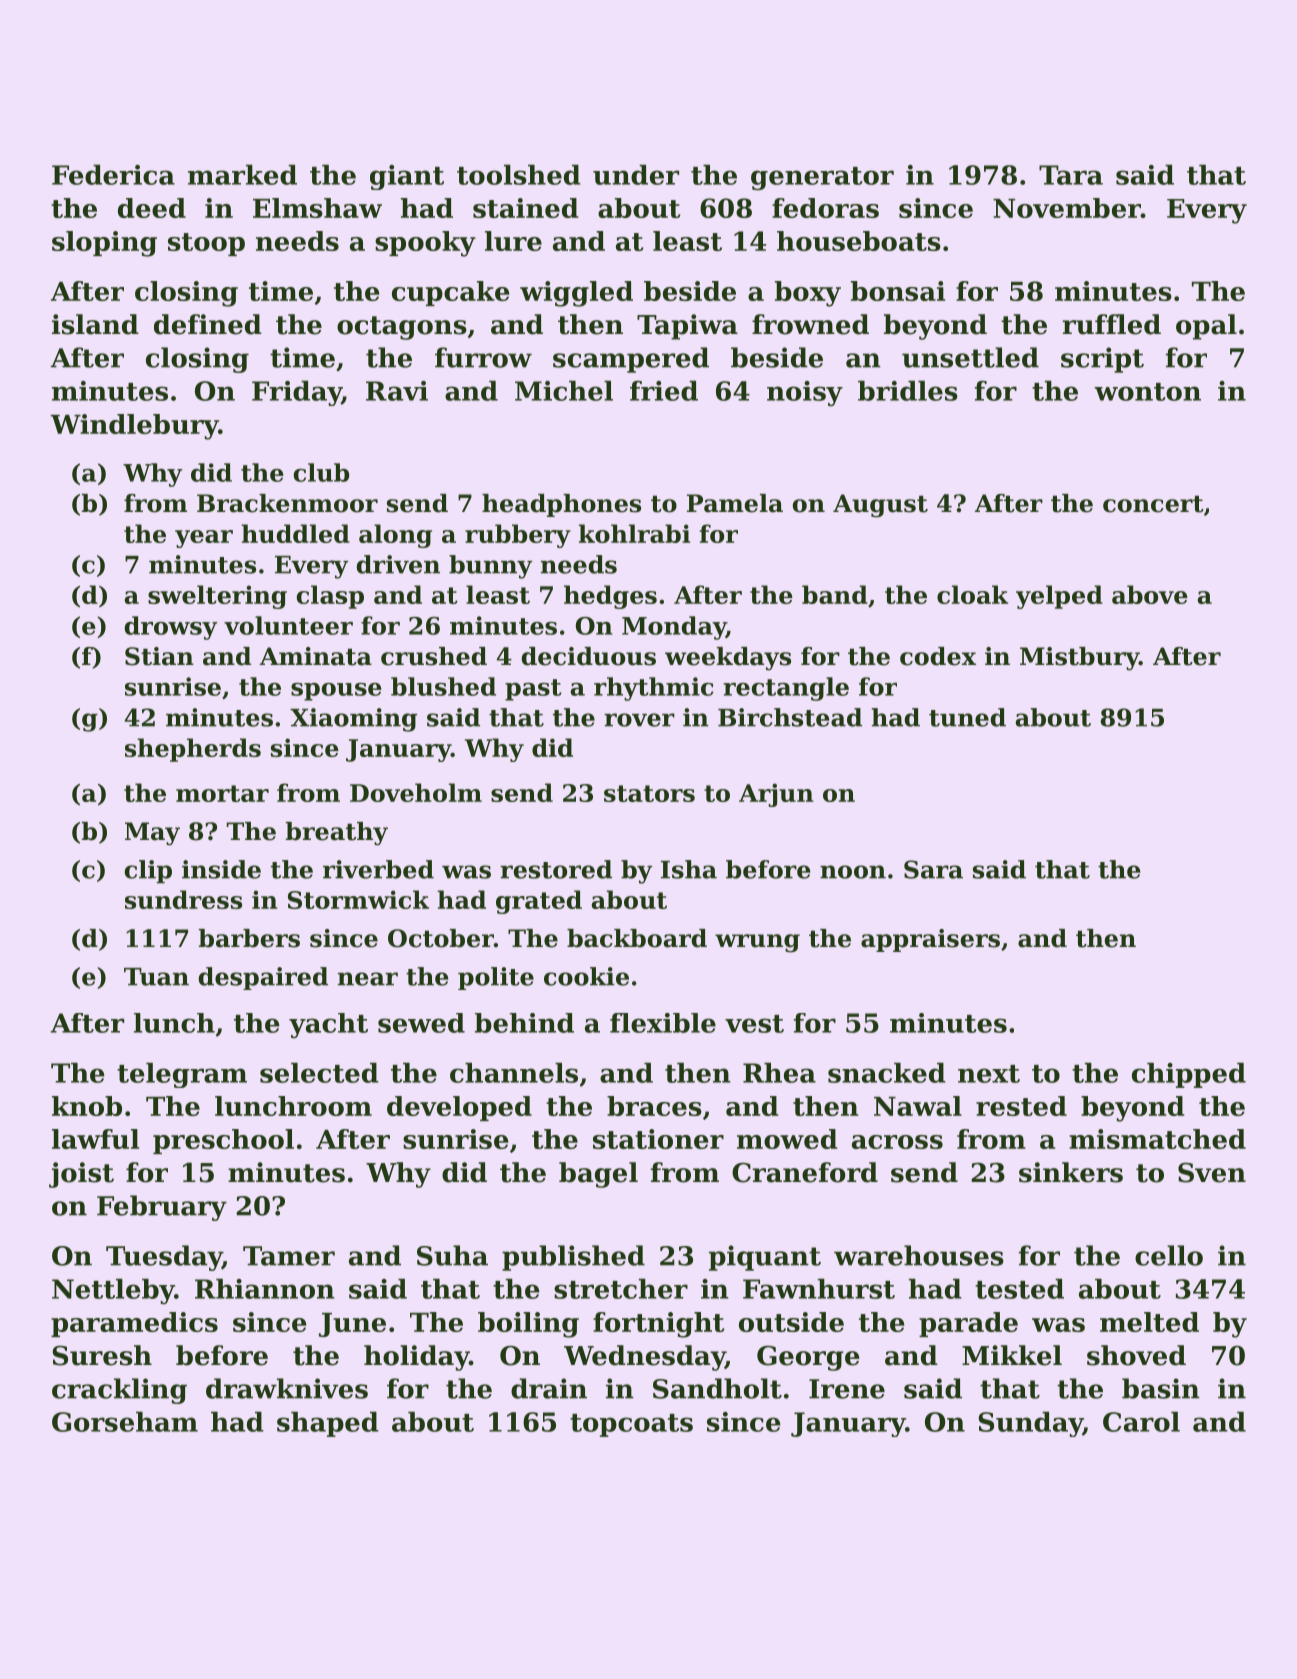  I want to click on appraisers, so click(930, 940).
